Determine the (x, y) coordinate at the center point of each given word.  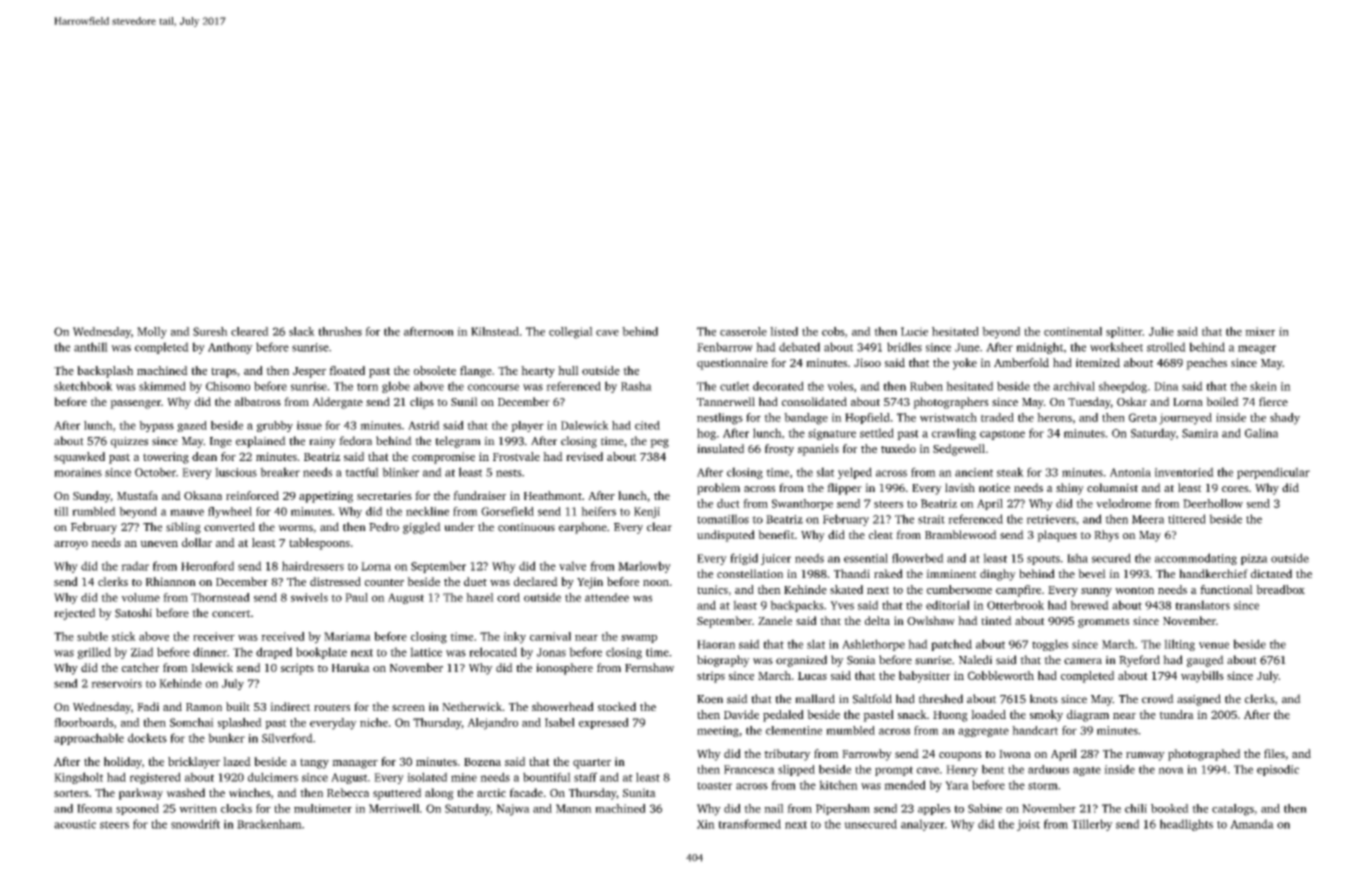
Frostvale (516, 456)
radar (135, 566)
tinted (996, 620)
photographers (951, 403)
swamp (639, 639)
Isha (1077, 558)
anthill (91, 347)
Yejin (590, 583)
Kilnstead (495, 331)
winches (250, 792)
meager (1257, 349)
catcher (140, 667)
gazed (192, 426)
